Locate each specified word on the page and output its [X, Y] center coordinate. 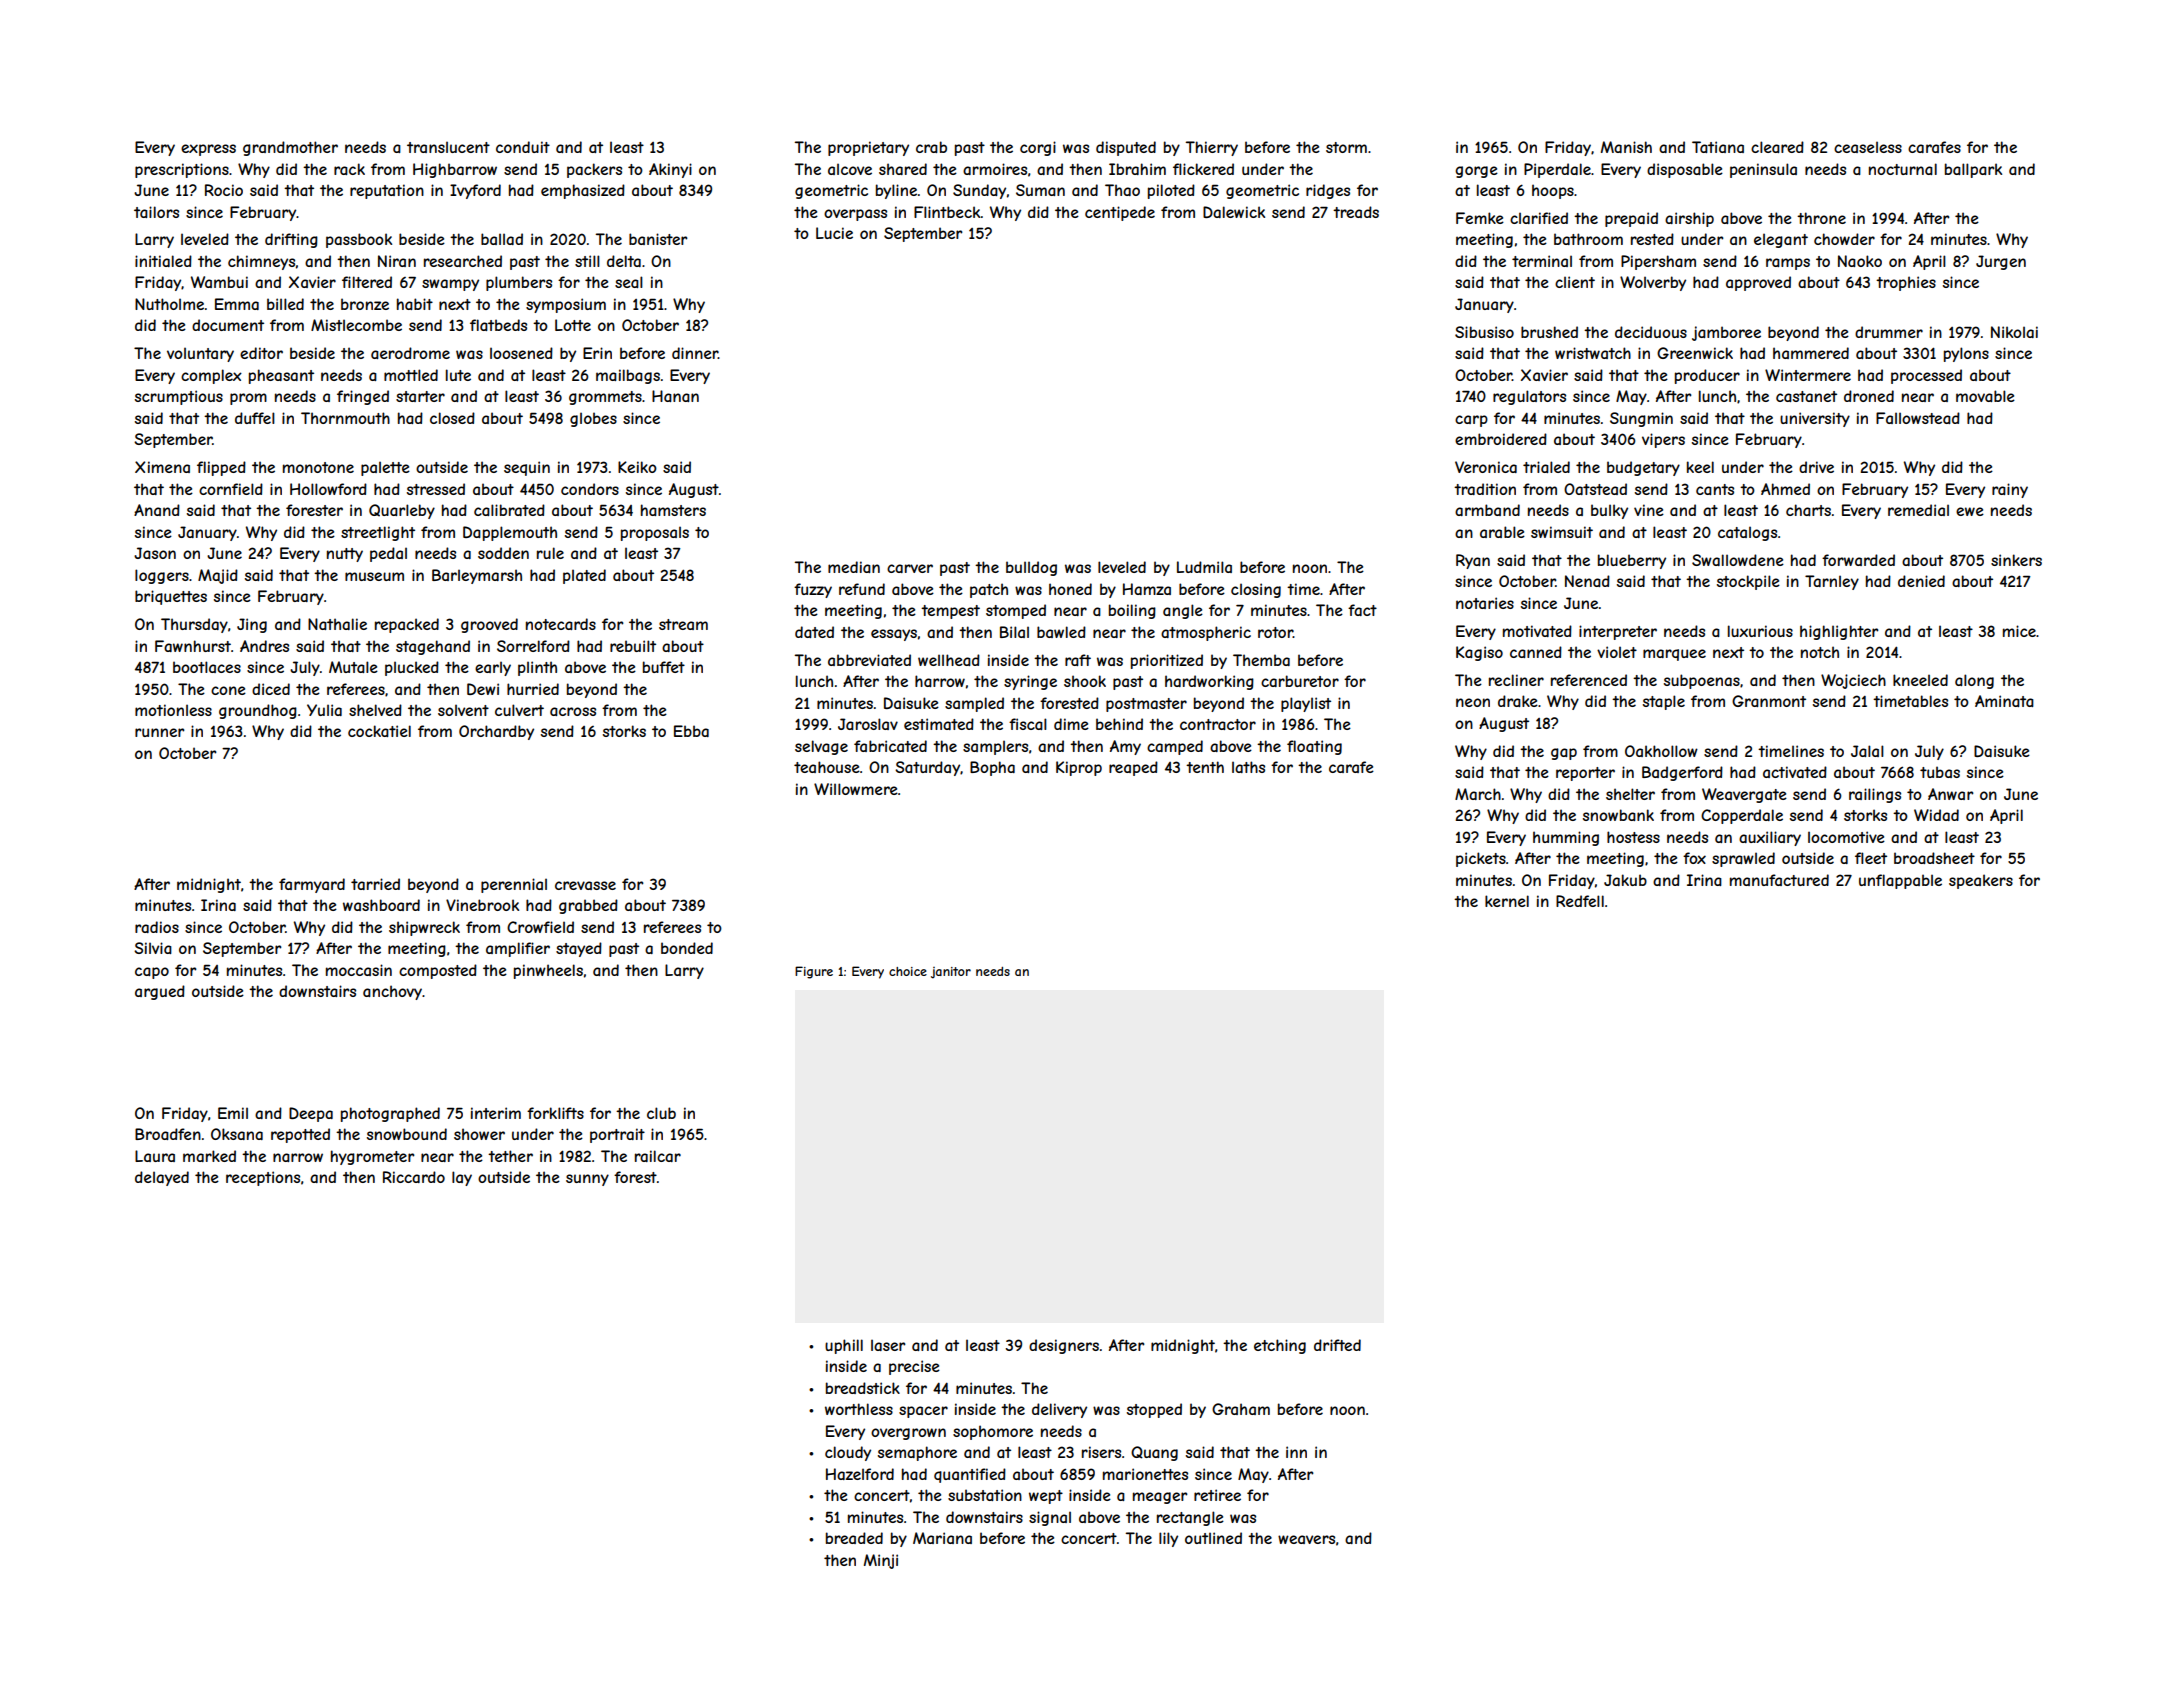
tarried [375, 884]
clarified [1539, 218]
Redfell [1580, 901]
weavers [1306, 1539]
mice [2019, 631]
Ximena [162, 467]
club [661, 1113]
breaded [854, 1538]
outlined [1213, 1538]
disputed [1126, 148]
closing [1256, 590]
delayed [162, 1178]
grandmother [290, 148]
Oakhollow [1661, 751]
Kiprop [1079, 768]
